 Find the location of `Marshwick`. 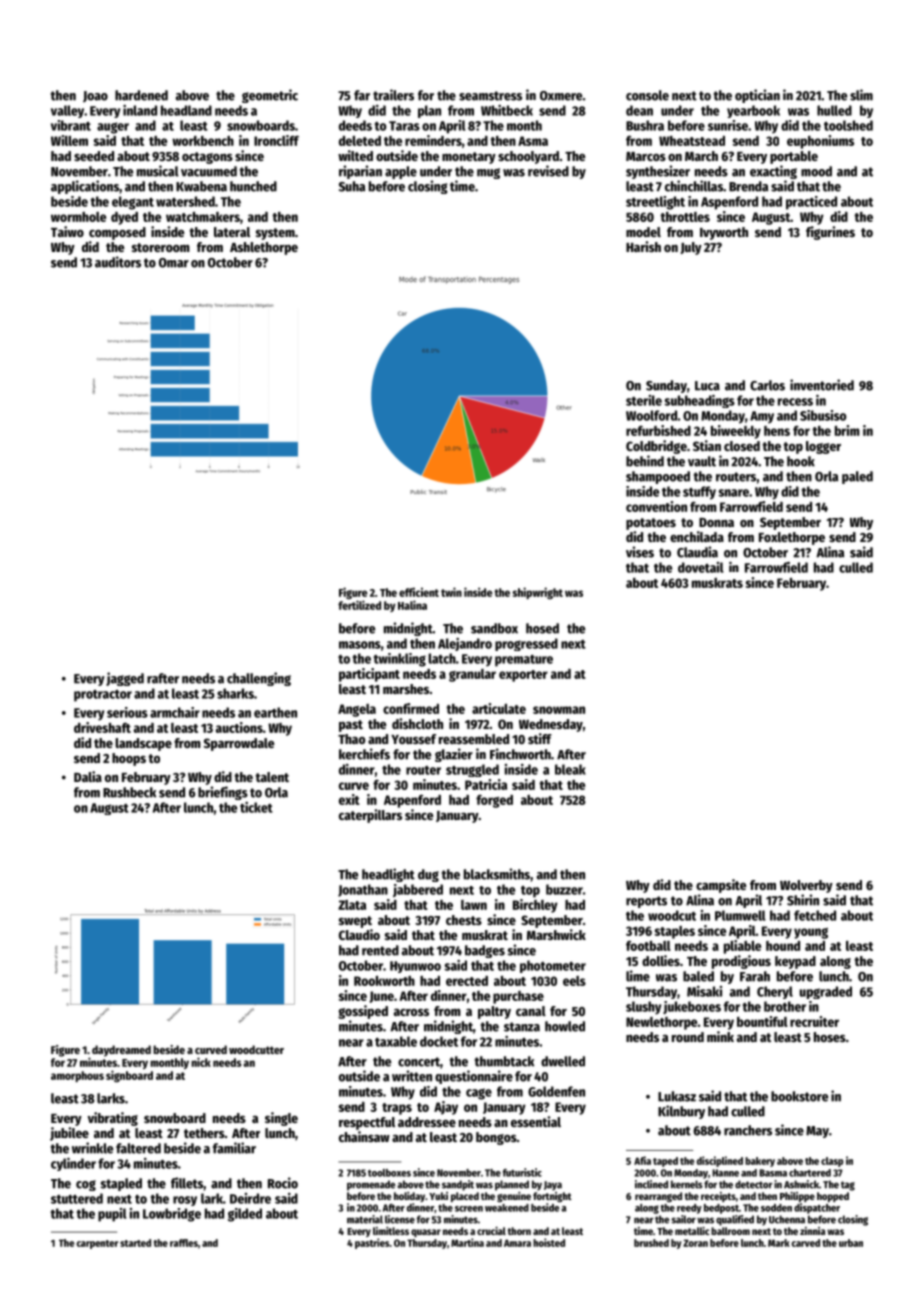

Marshwick is located at coordinates (556, 934).
